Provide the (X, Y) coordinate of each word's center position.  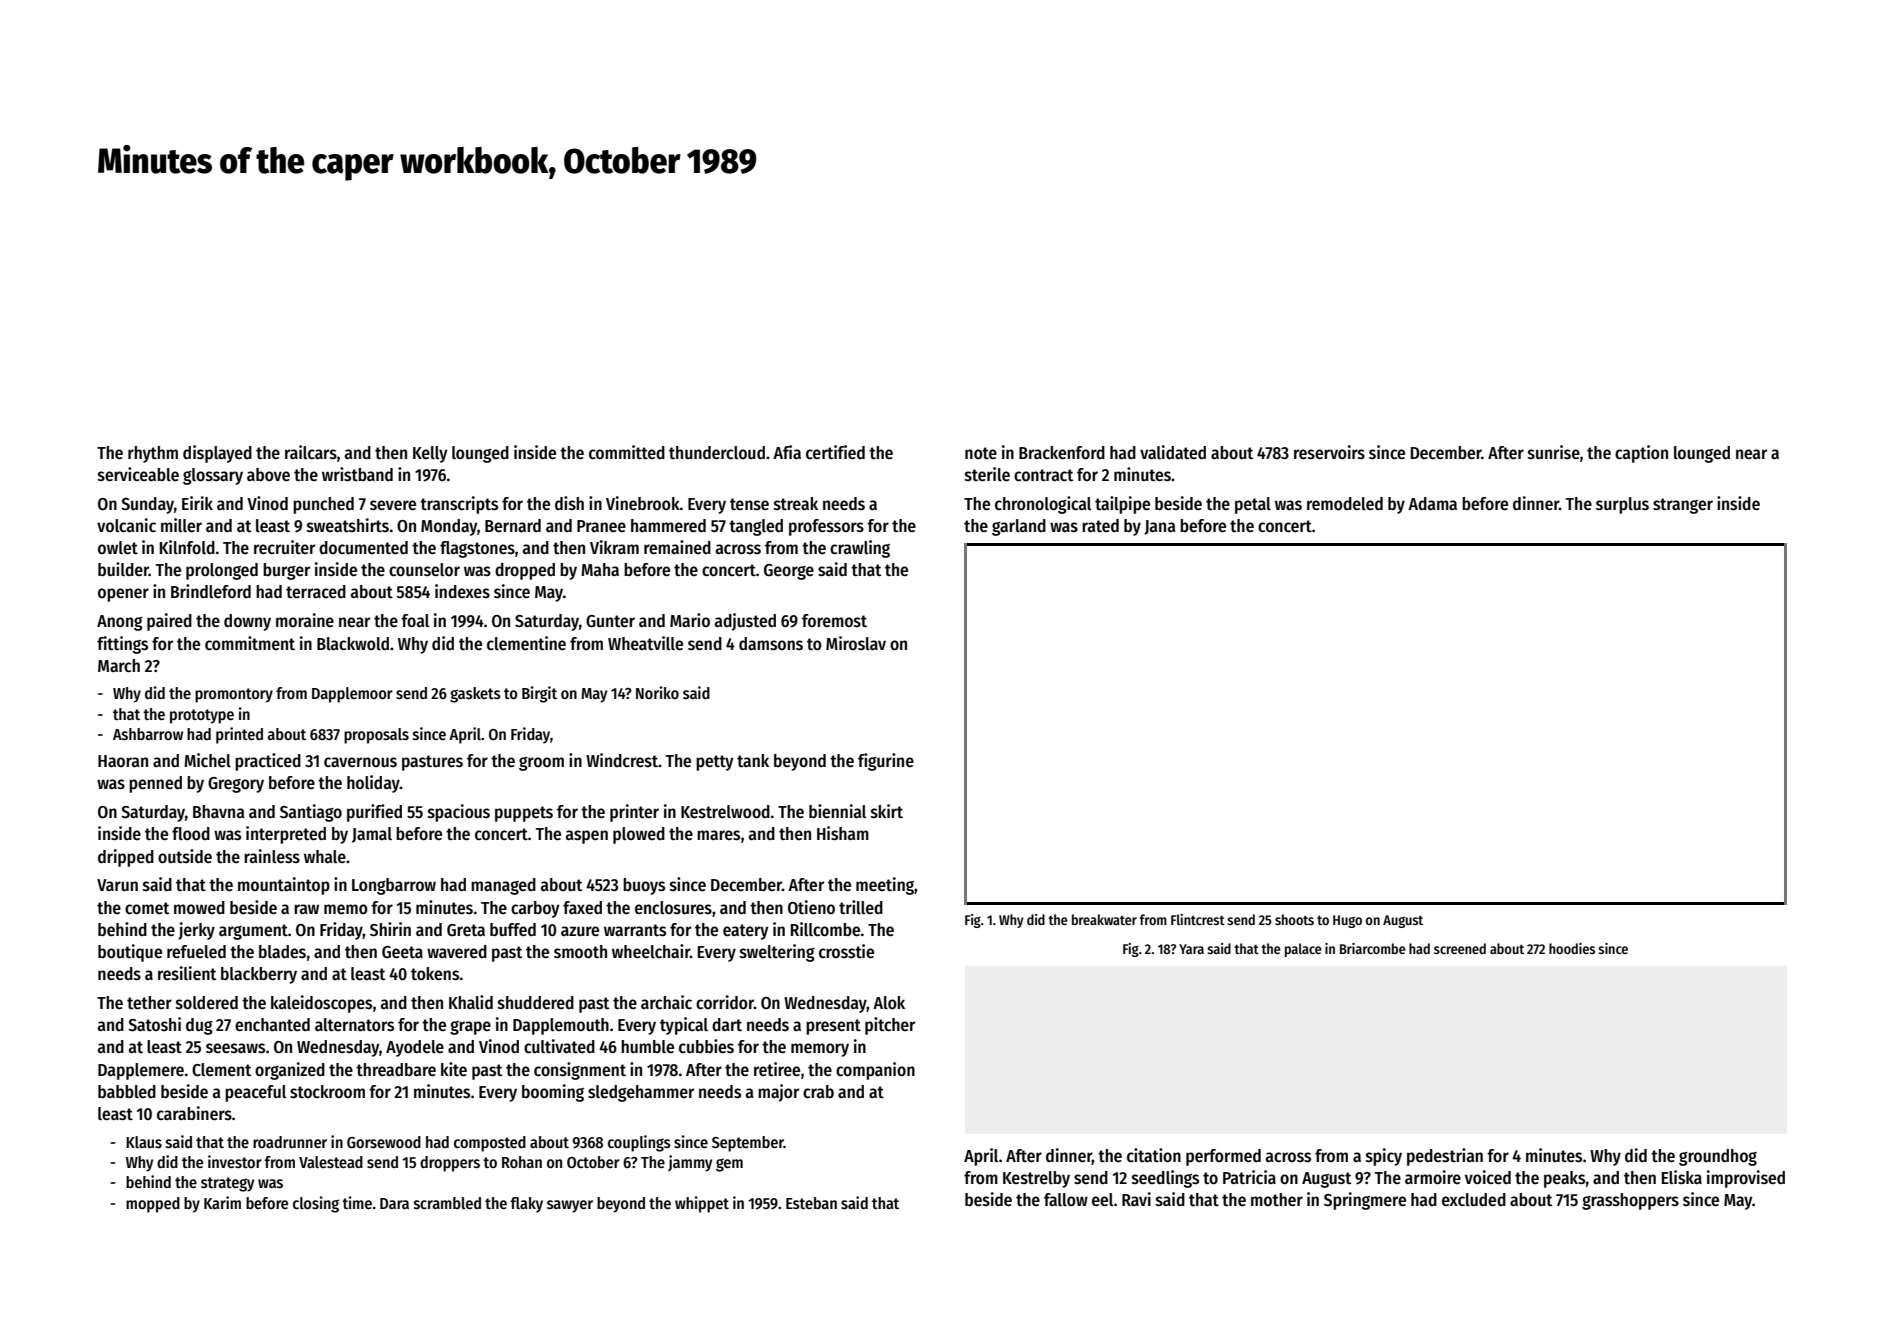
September (748, 1144)
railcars (311, 452)
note (981, 453)
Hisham (843, 833)
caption (1641, 454)
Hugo (1347, 921)
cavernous (360, 762)
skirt (887, 811)
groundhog (1718, 1157)
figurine (886, 762)
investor (235, 1161)
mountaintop (284, 886)
